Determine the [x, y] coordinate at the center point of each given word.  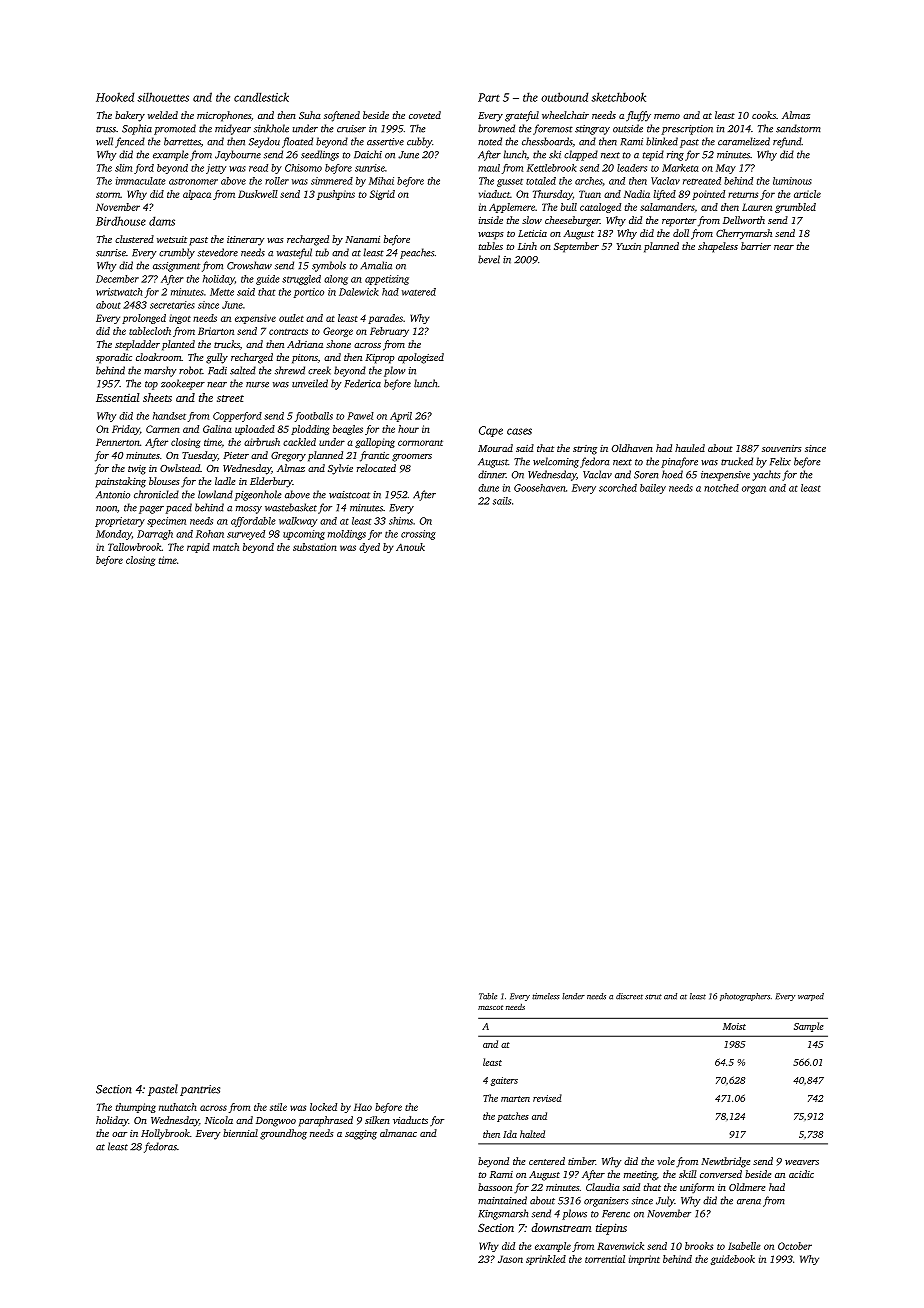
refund [787, 142]
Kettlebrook [552, 168]
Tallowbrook [135, 547]
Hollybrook [165, 1134]
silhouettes [163, 97]
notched [721, 488]
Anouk [410, 547]
